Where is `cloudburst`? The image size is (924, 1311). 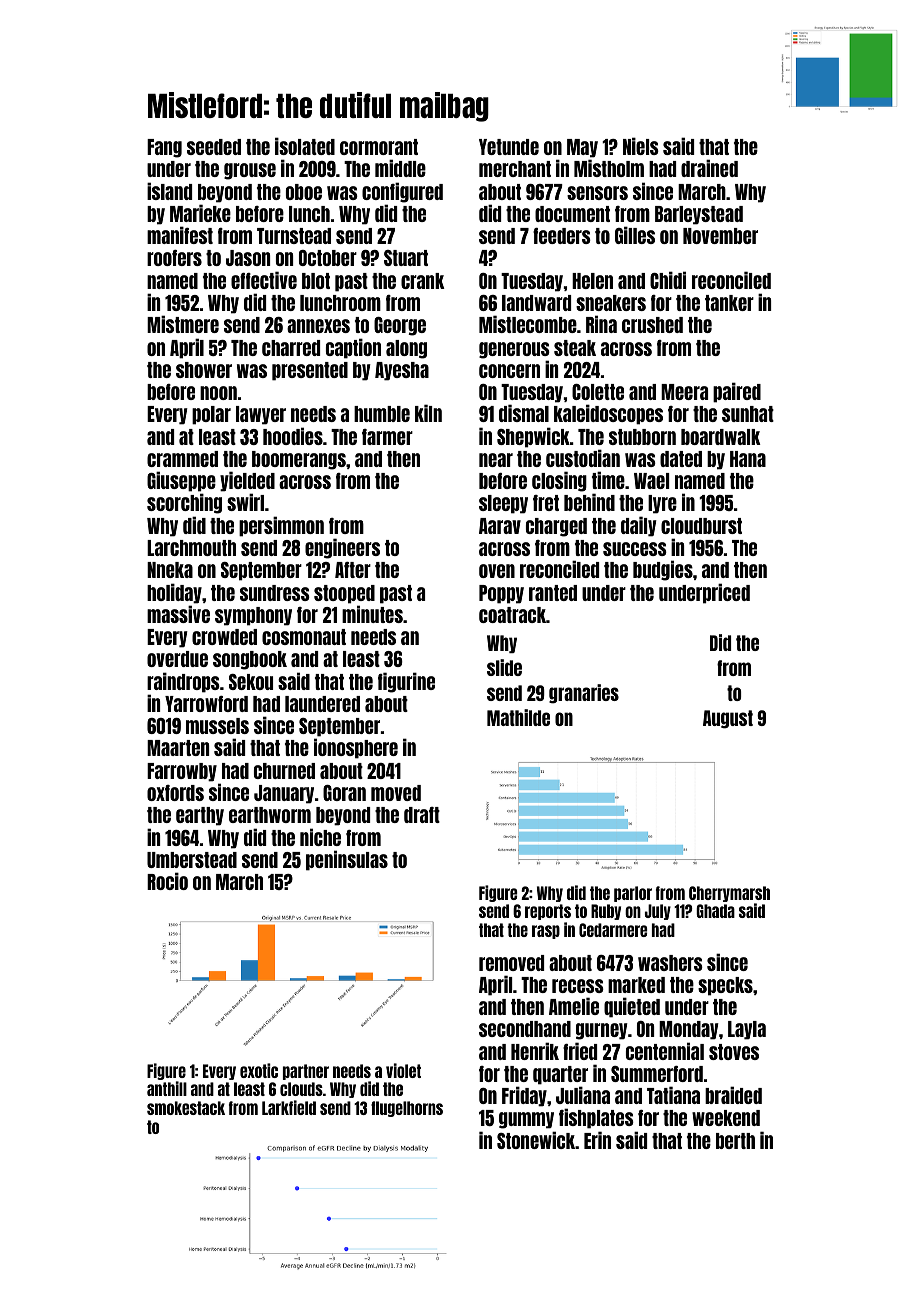
cloudburst is located at coordinates (701, 526).
